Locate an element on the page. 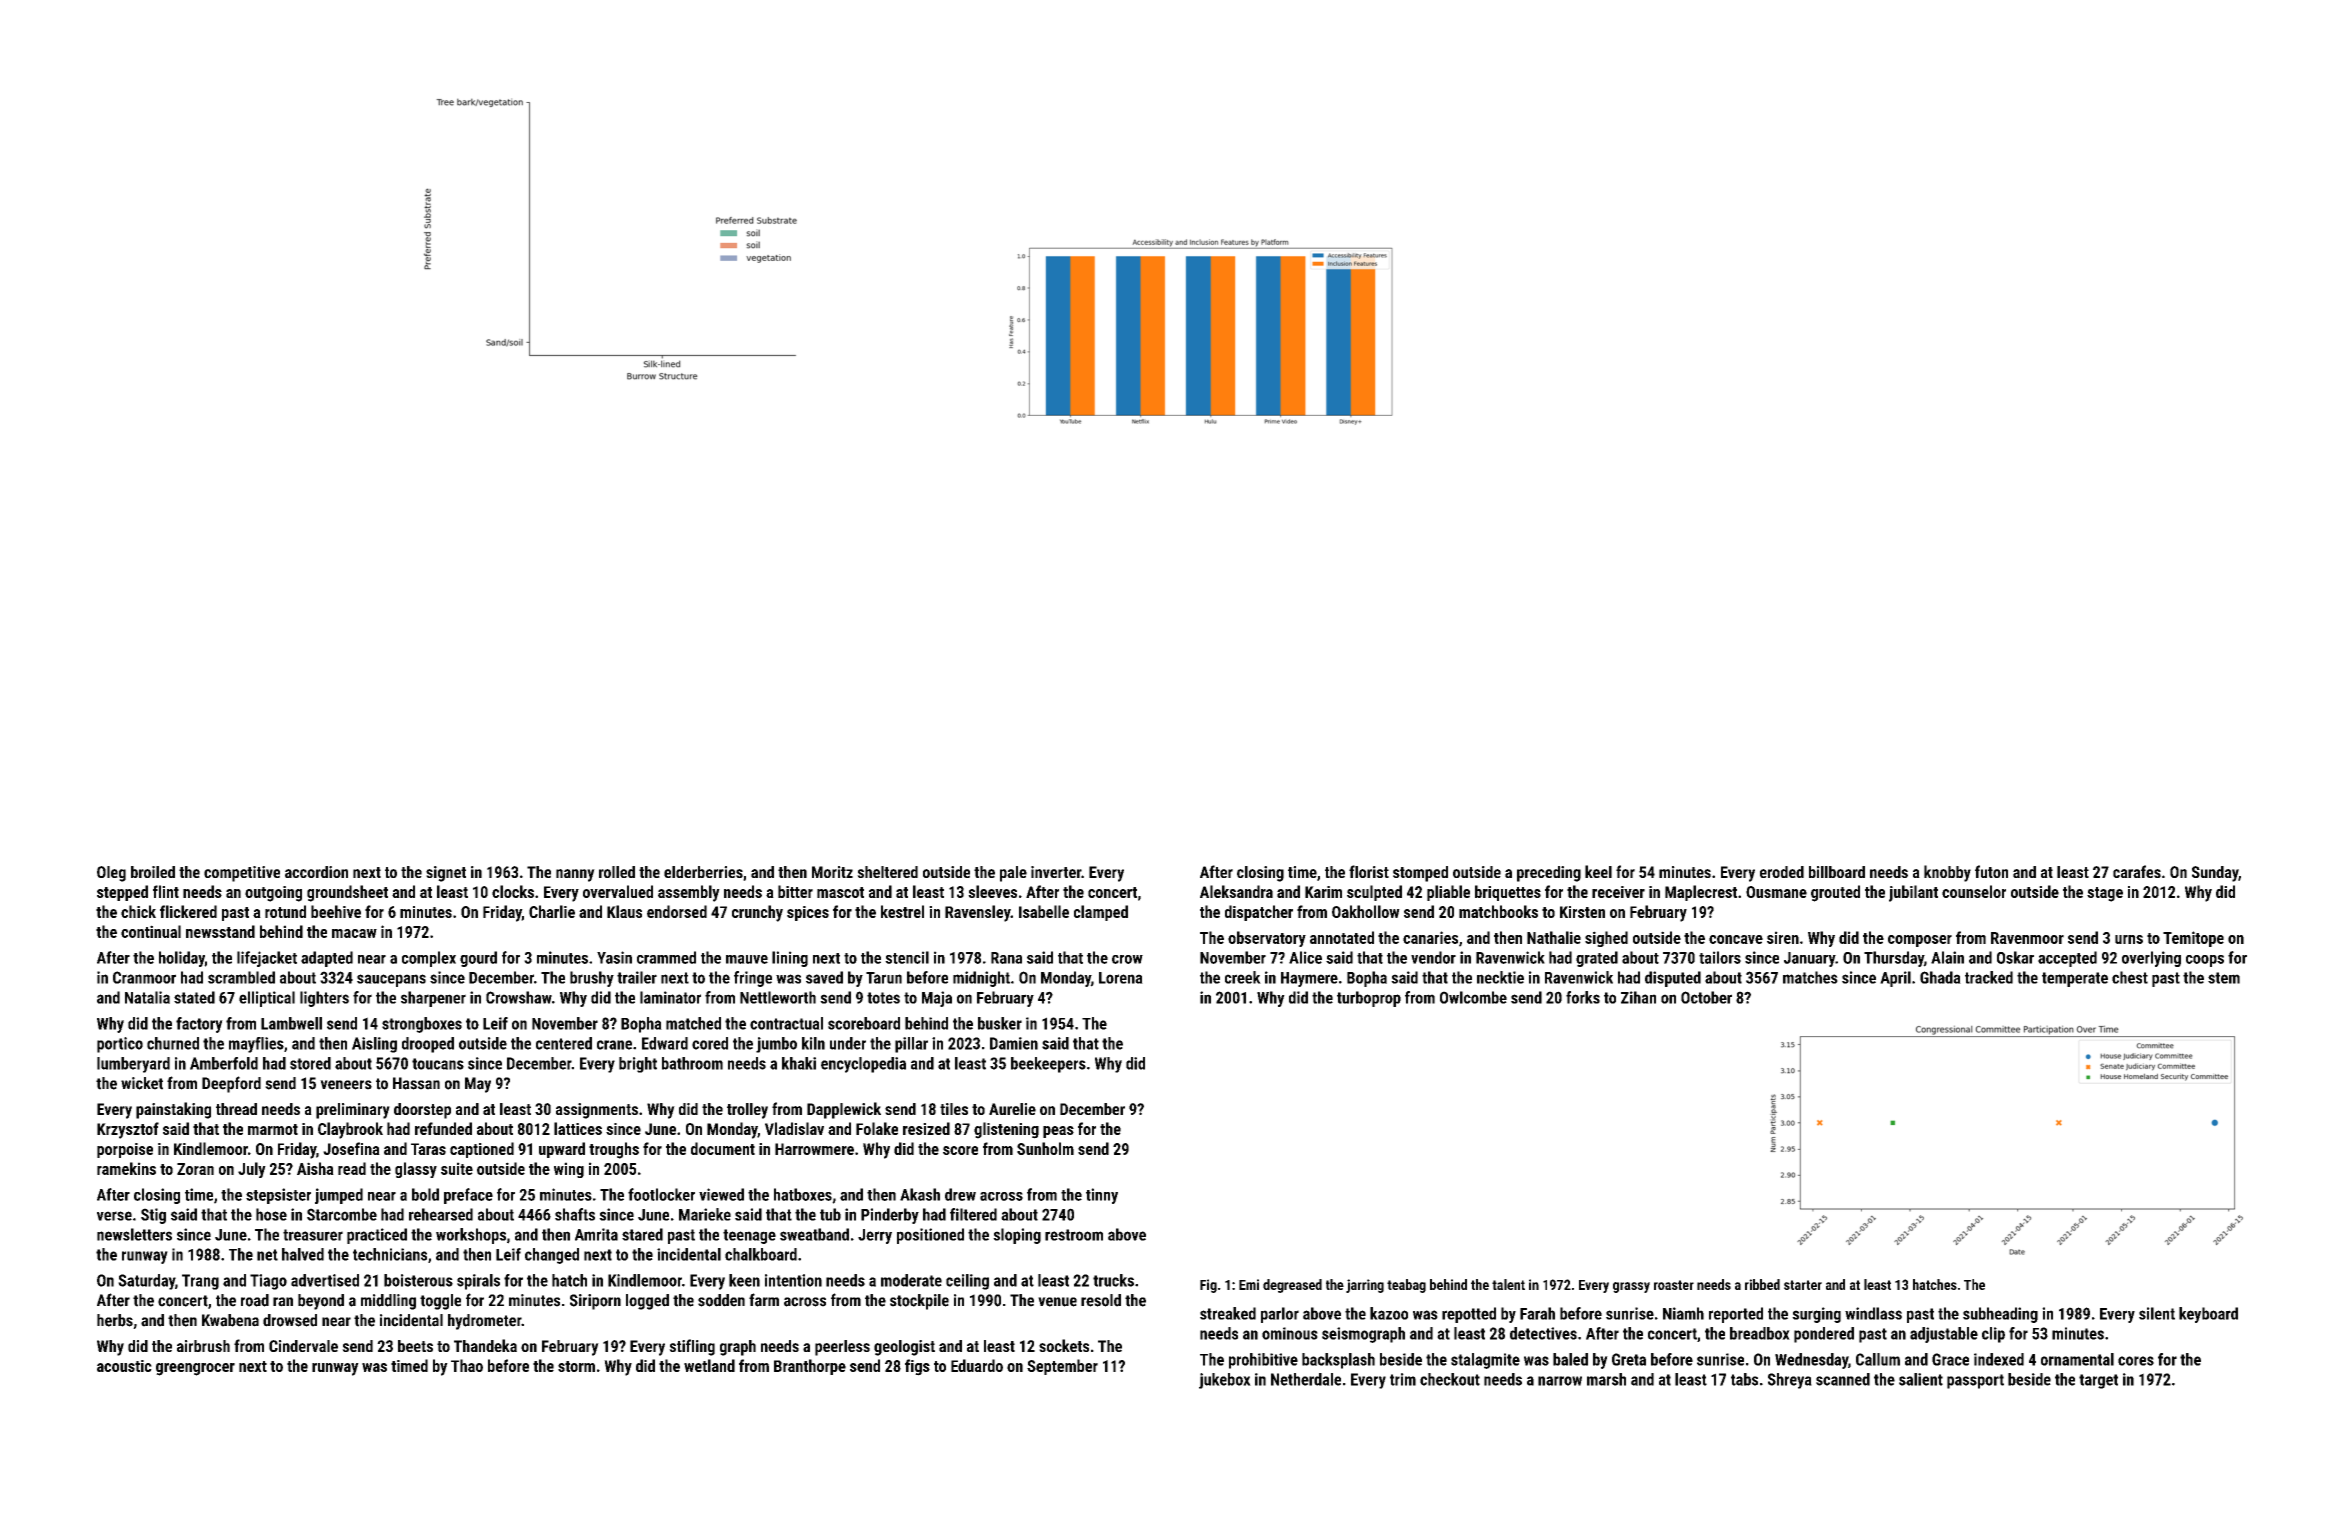 This image has width=2351, height=1521. spices is located at coordinates (808, 913).
